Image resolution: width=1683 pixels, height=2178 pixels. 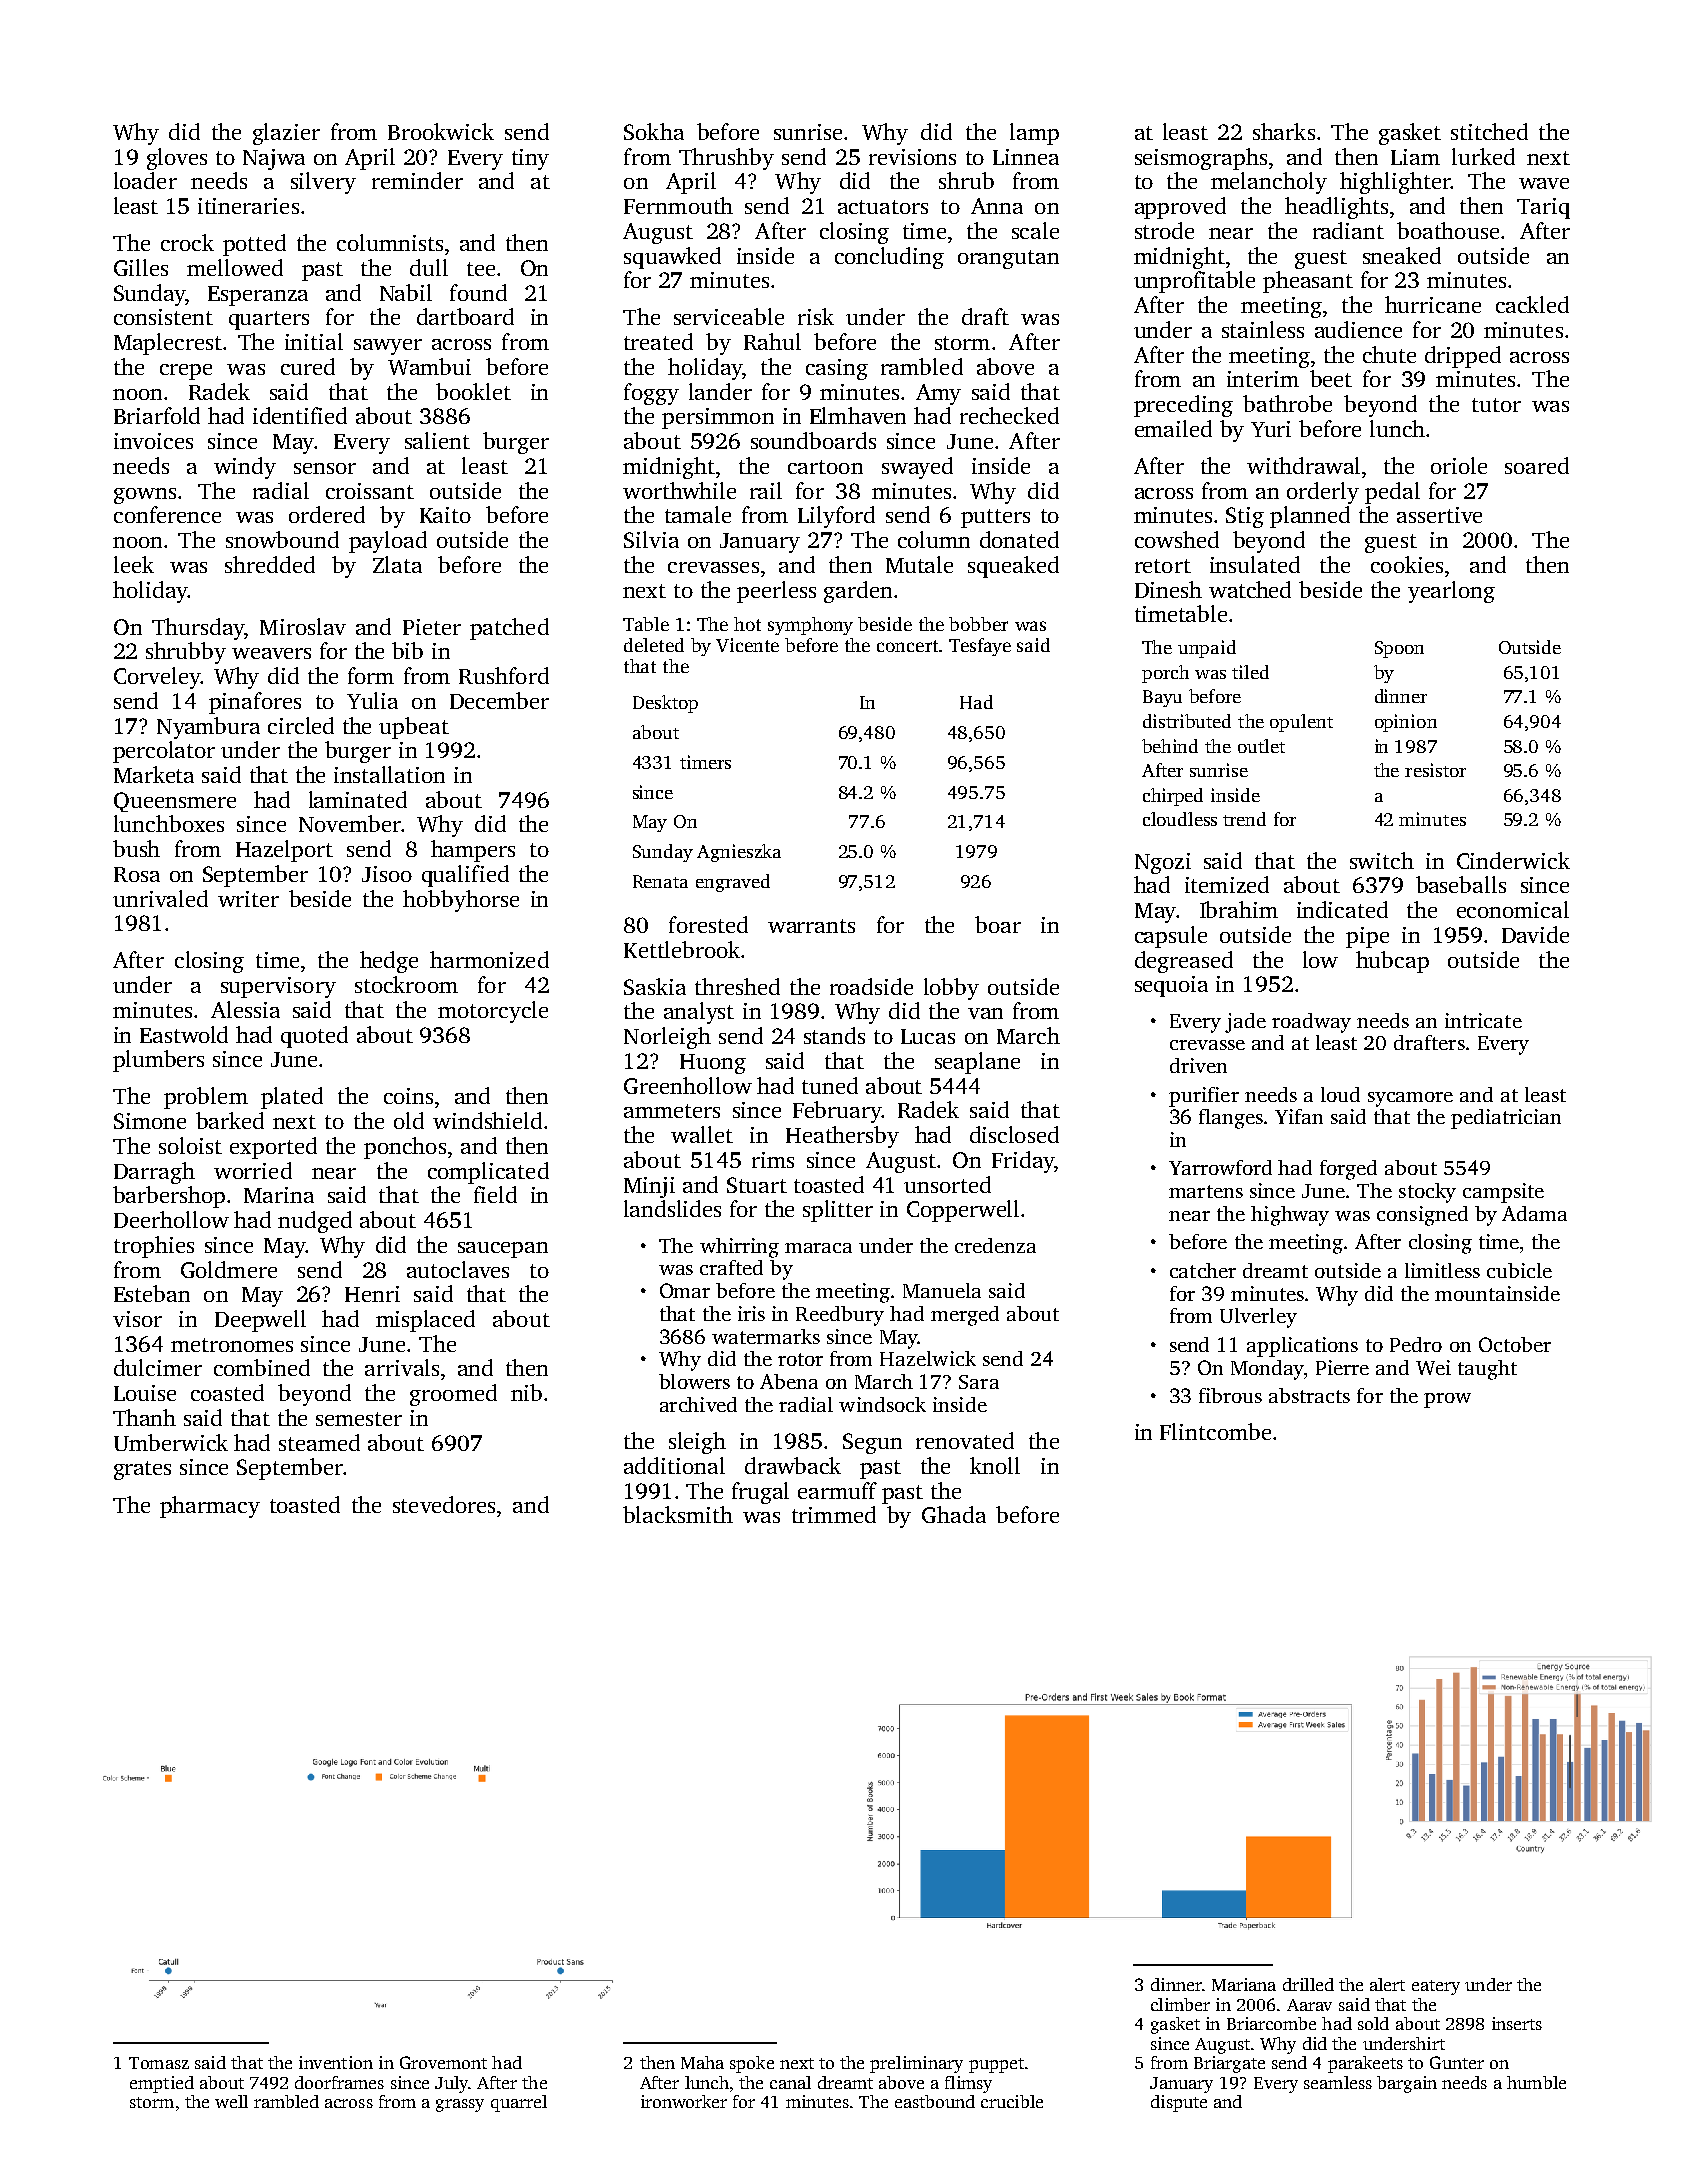 I want to click on weavers, so click(x=271, y=653).
